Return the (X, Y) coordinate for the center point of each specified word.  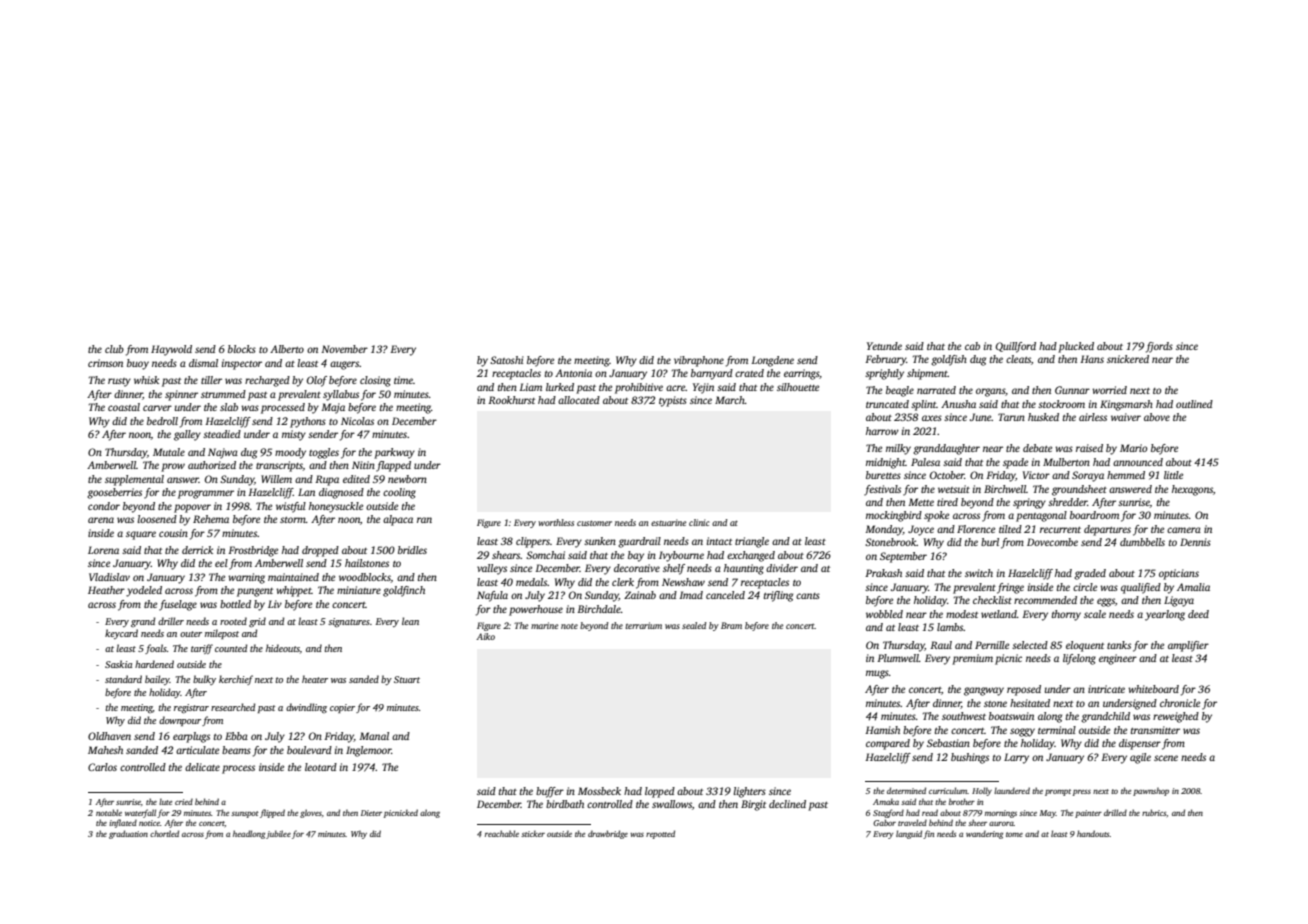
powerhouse (536, 610)
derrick (197, 550)
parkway (394, 453)
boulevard (309, 750)
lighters (749, 792)
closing (375, 381)
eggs (1106, 602)
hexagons (1192, 490)
